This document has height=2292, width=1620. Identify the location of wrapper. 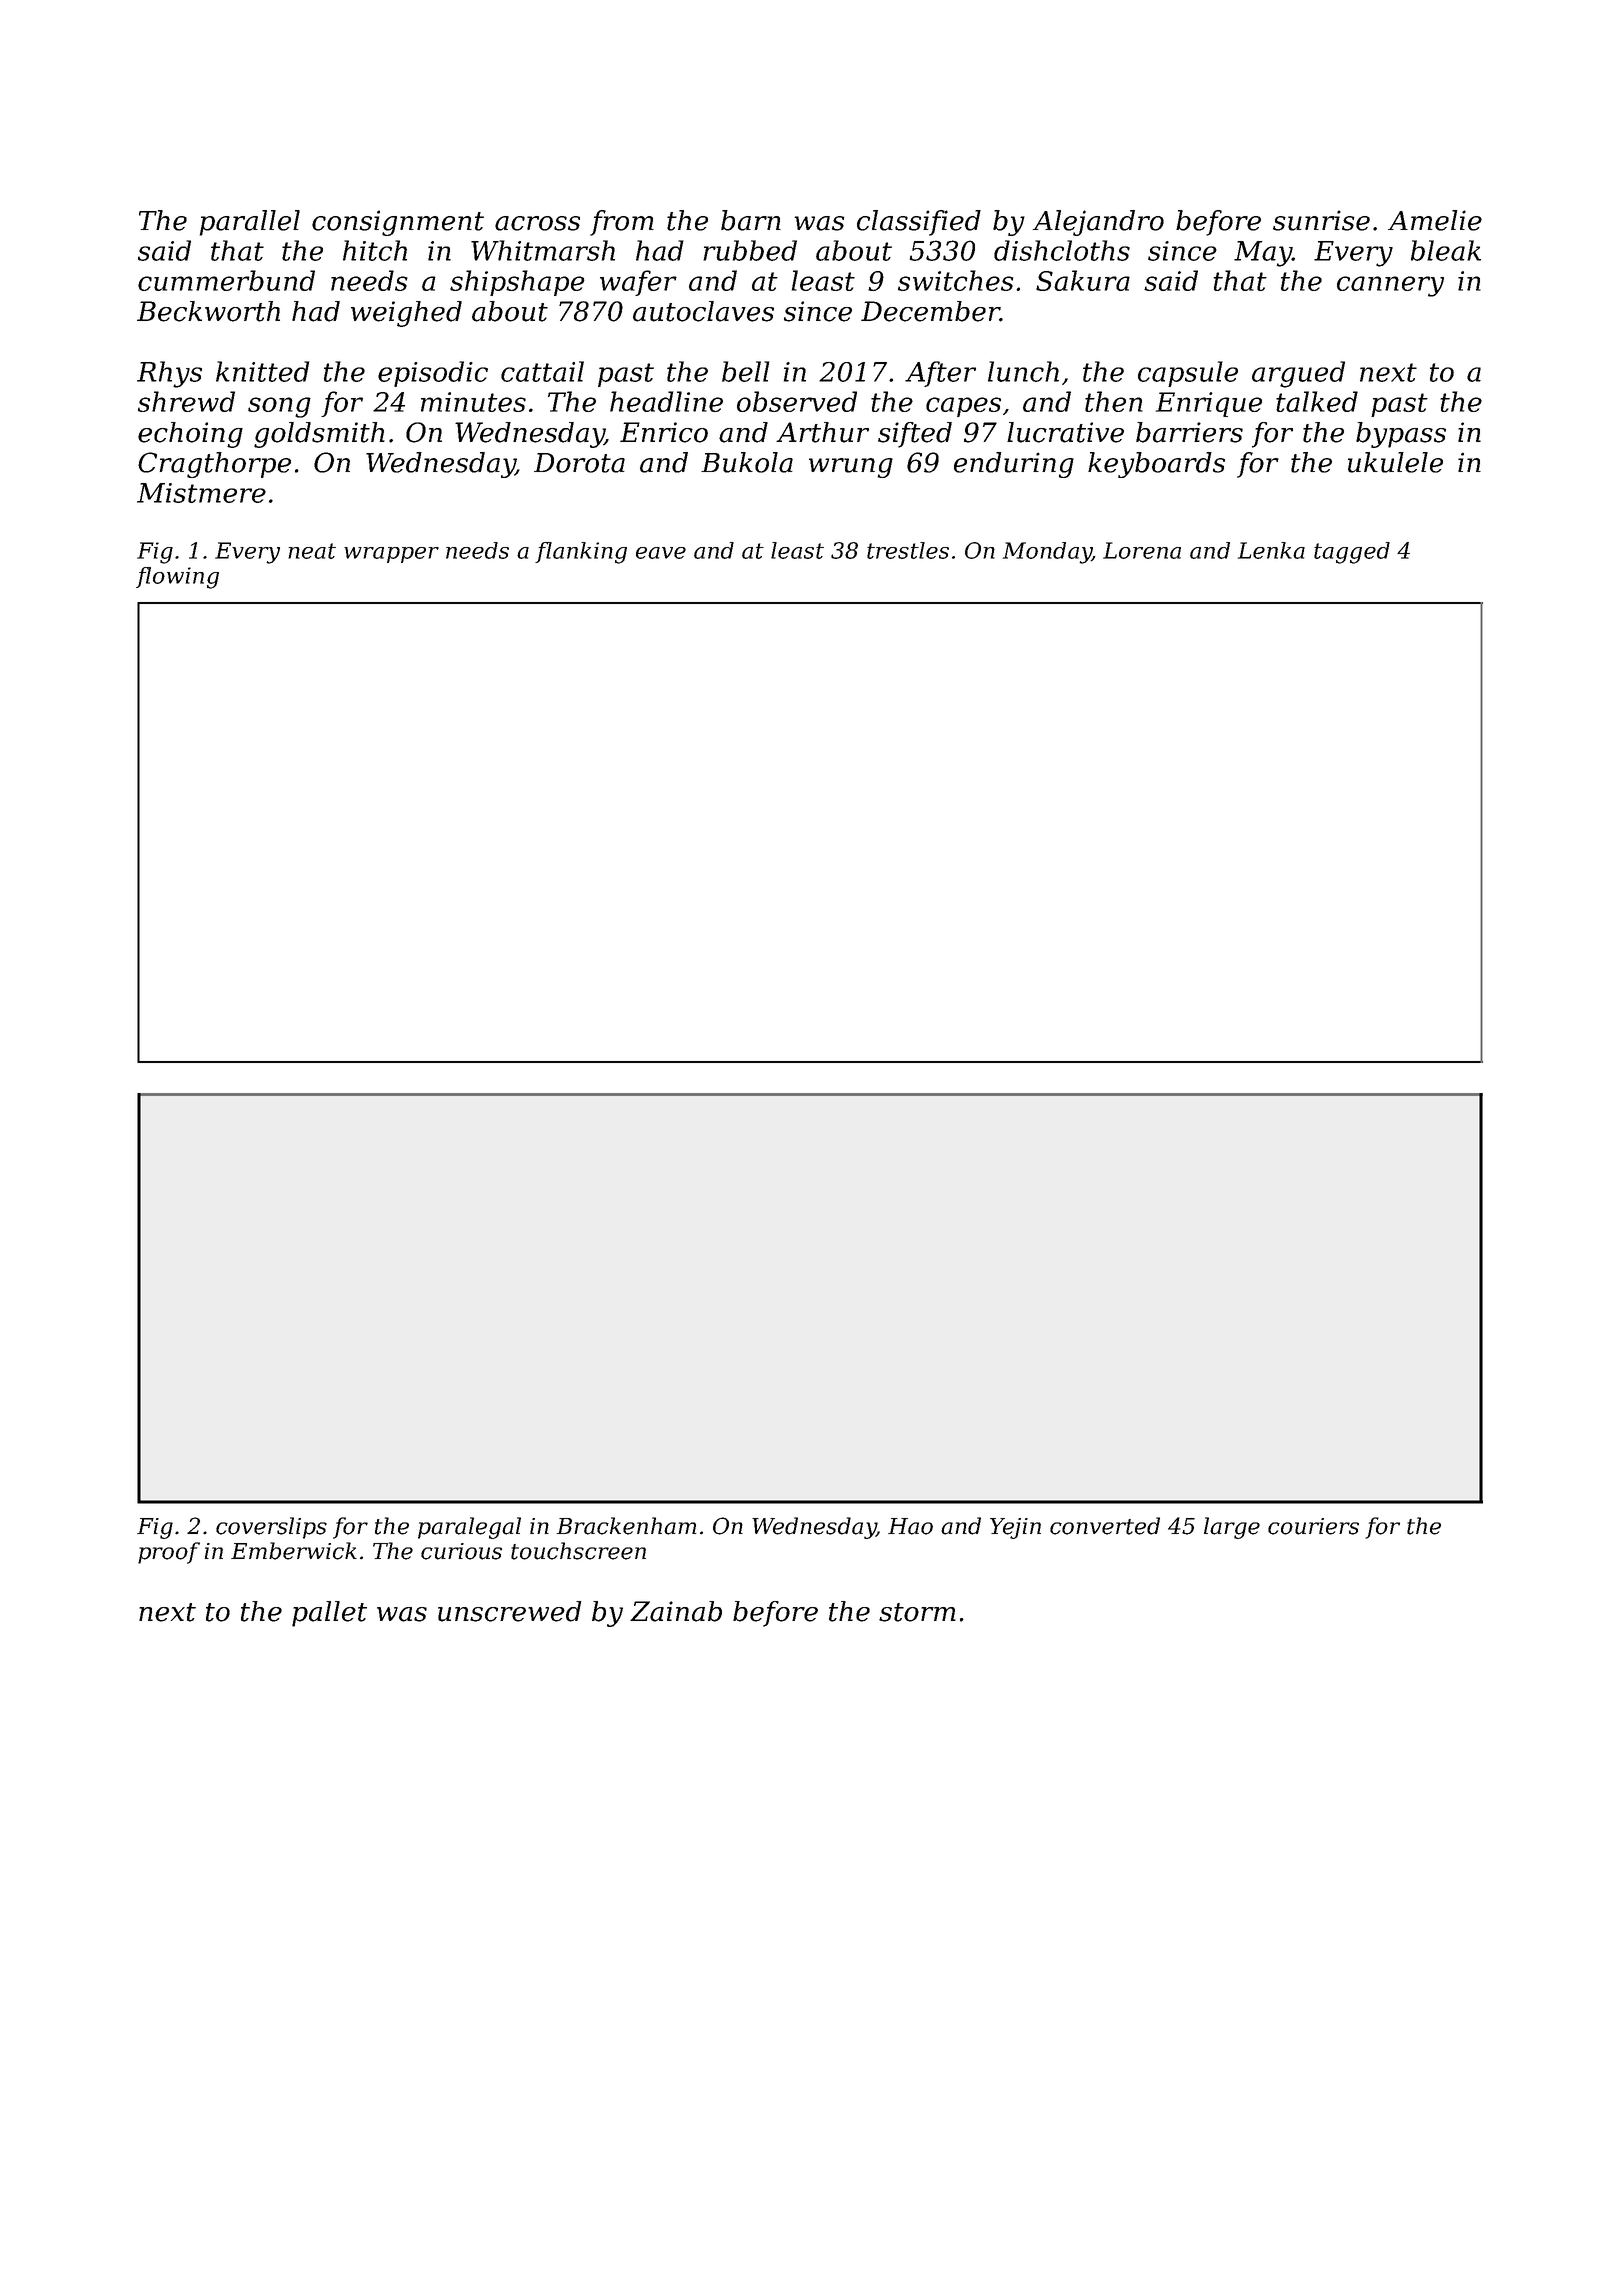
(391, 555).
